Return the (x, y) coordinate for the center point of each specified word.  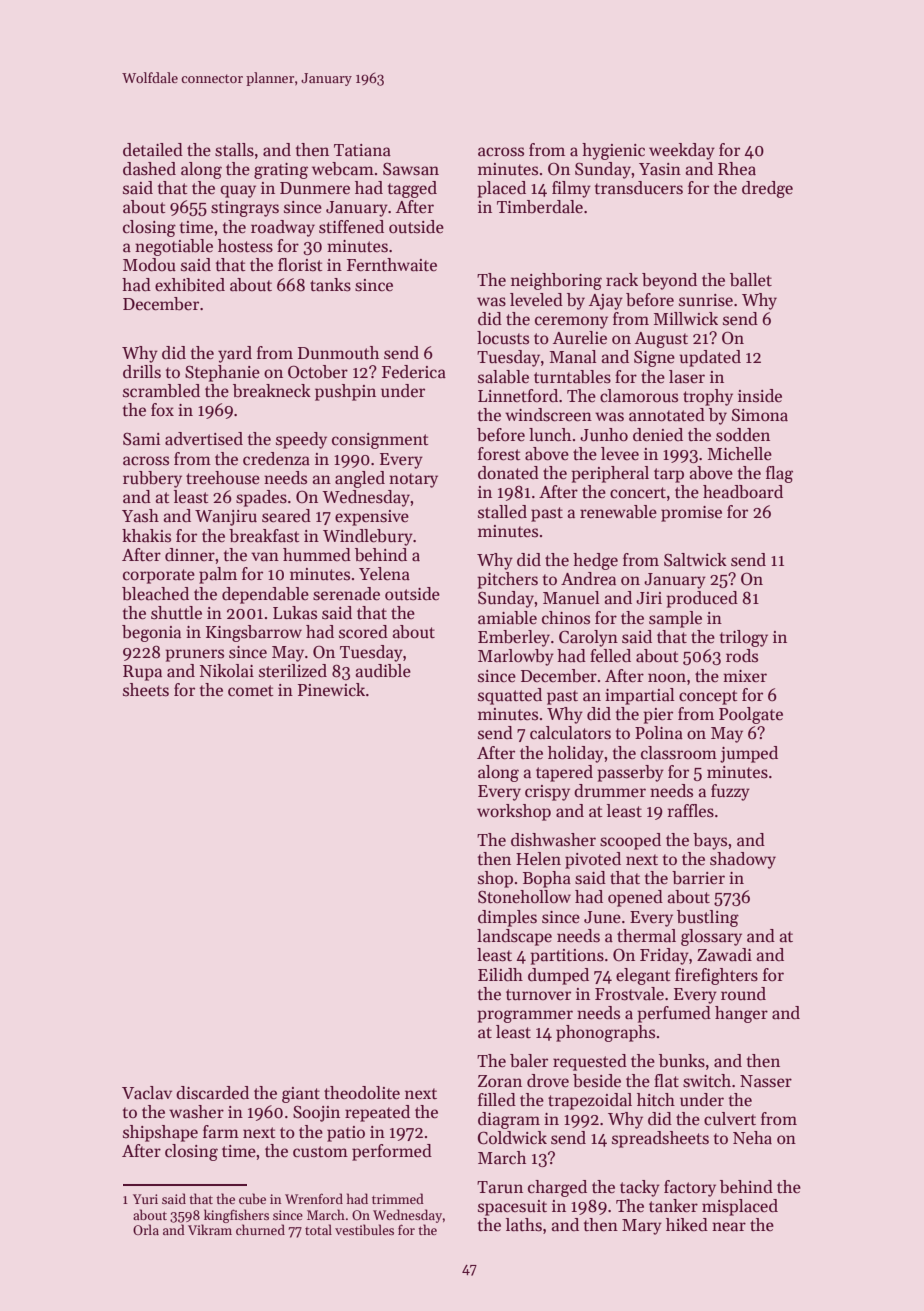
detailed (153, 150)
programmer (525, 1016)
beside (597, 1081)
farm (221, 1132)
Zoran (500, 1081)
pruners (194, 655)
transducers (639, 188)
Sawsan (411, 169)
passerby (630, 773)
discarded (212, 1093)
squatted (510, 696)
